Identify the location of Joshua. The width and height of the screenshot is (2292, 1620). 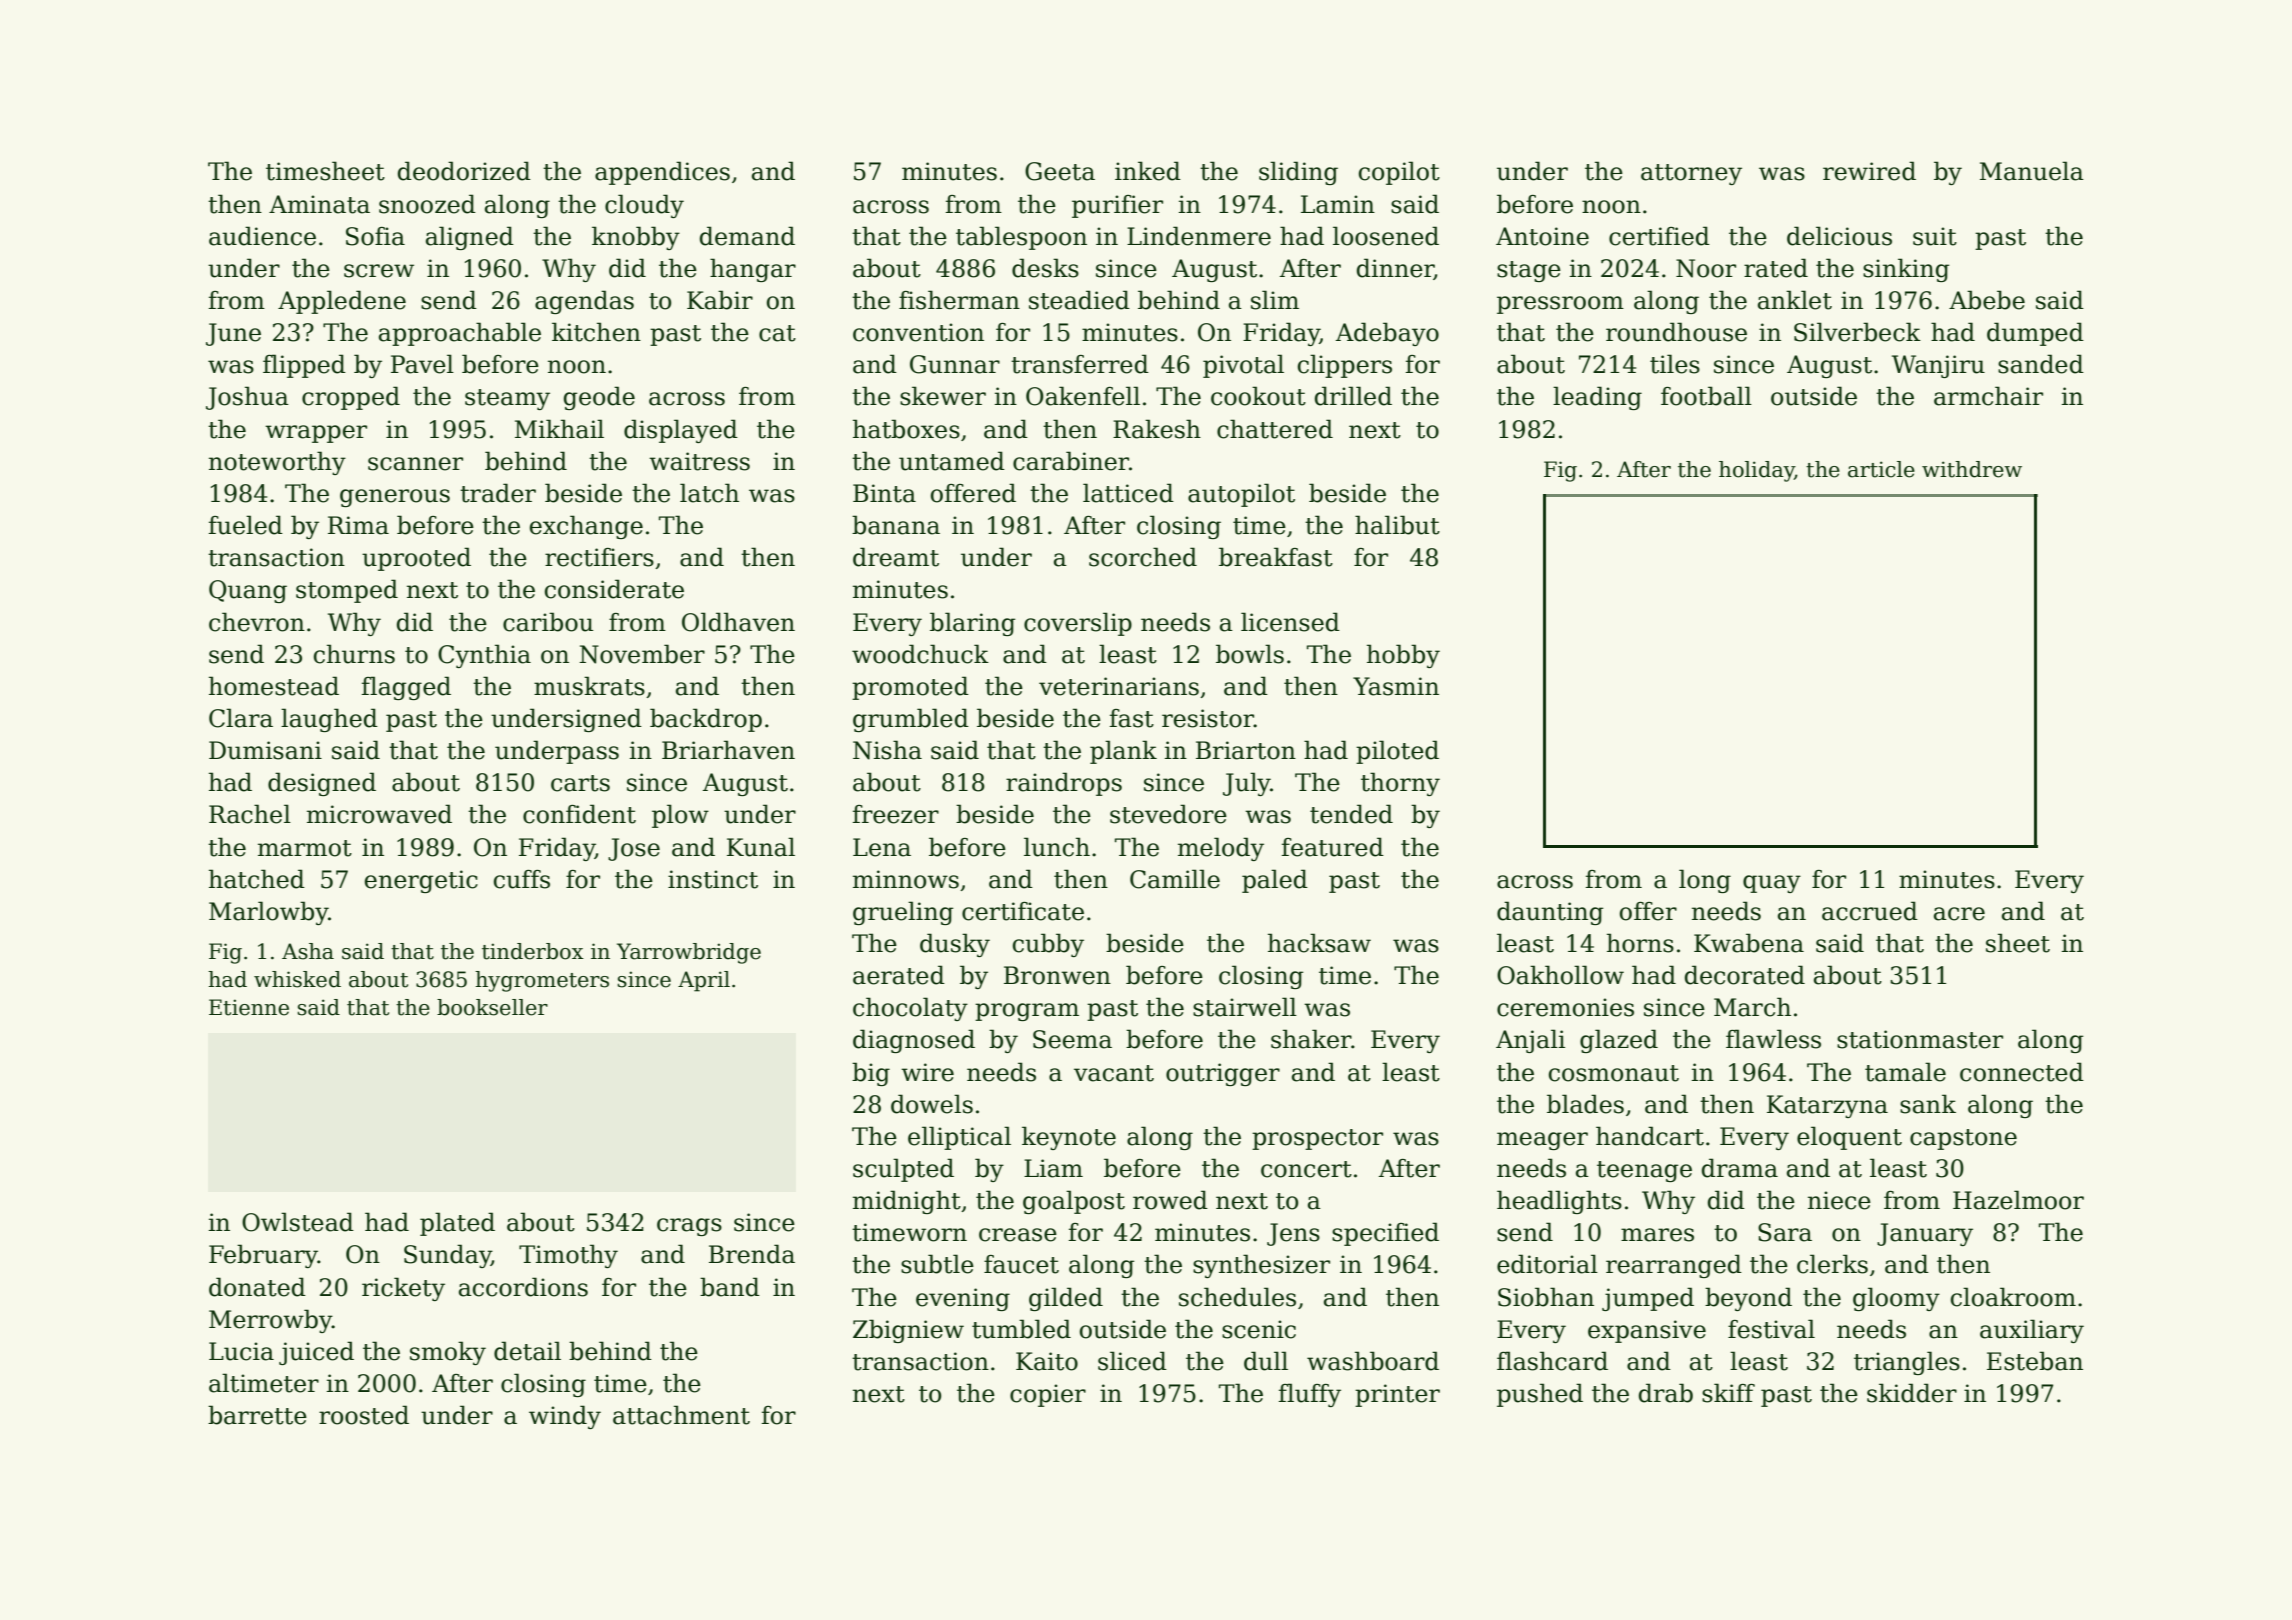
(247, 398).
